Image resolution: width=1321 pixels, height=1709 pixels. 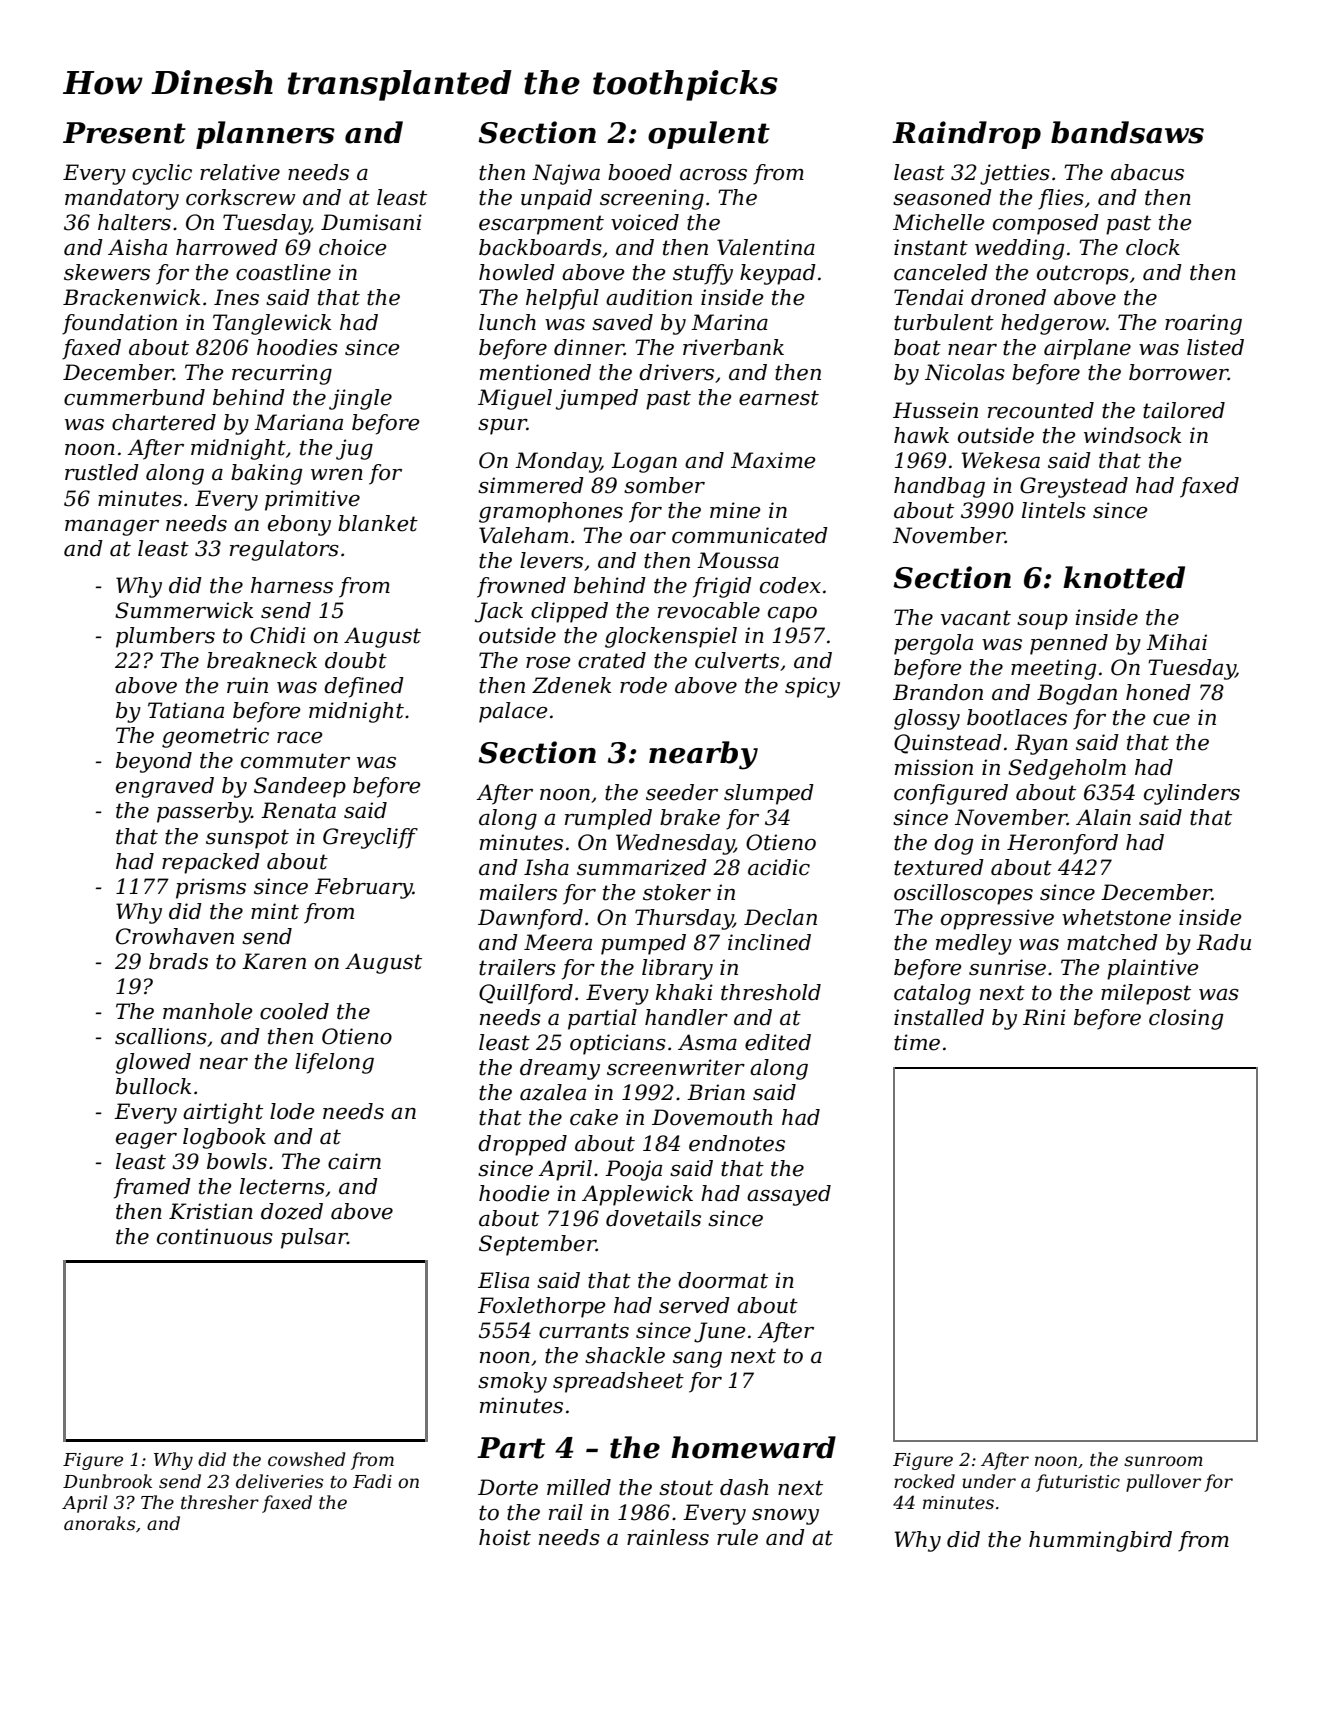 What do you see at coordinates (307, 1459) in the screenshot?
I see `cowshed` at bounding box center [307, 1459].
